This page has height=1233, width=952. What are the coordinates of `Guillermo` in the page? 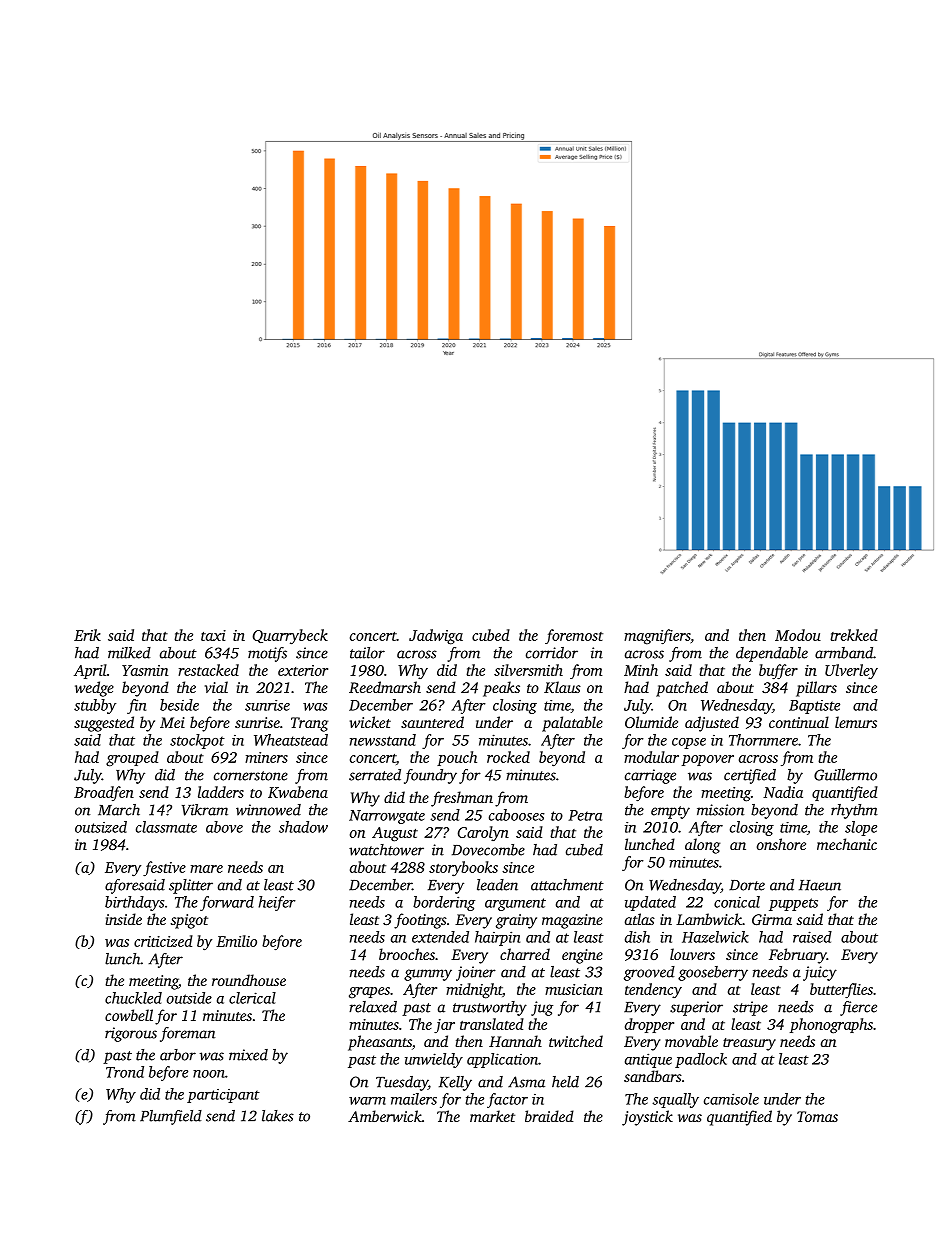 It's located at (845, 775).
